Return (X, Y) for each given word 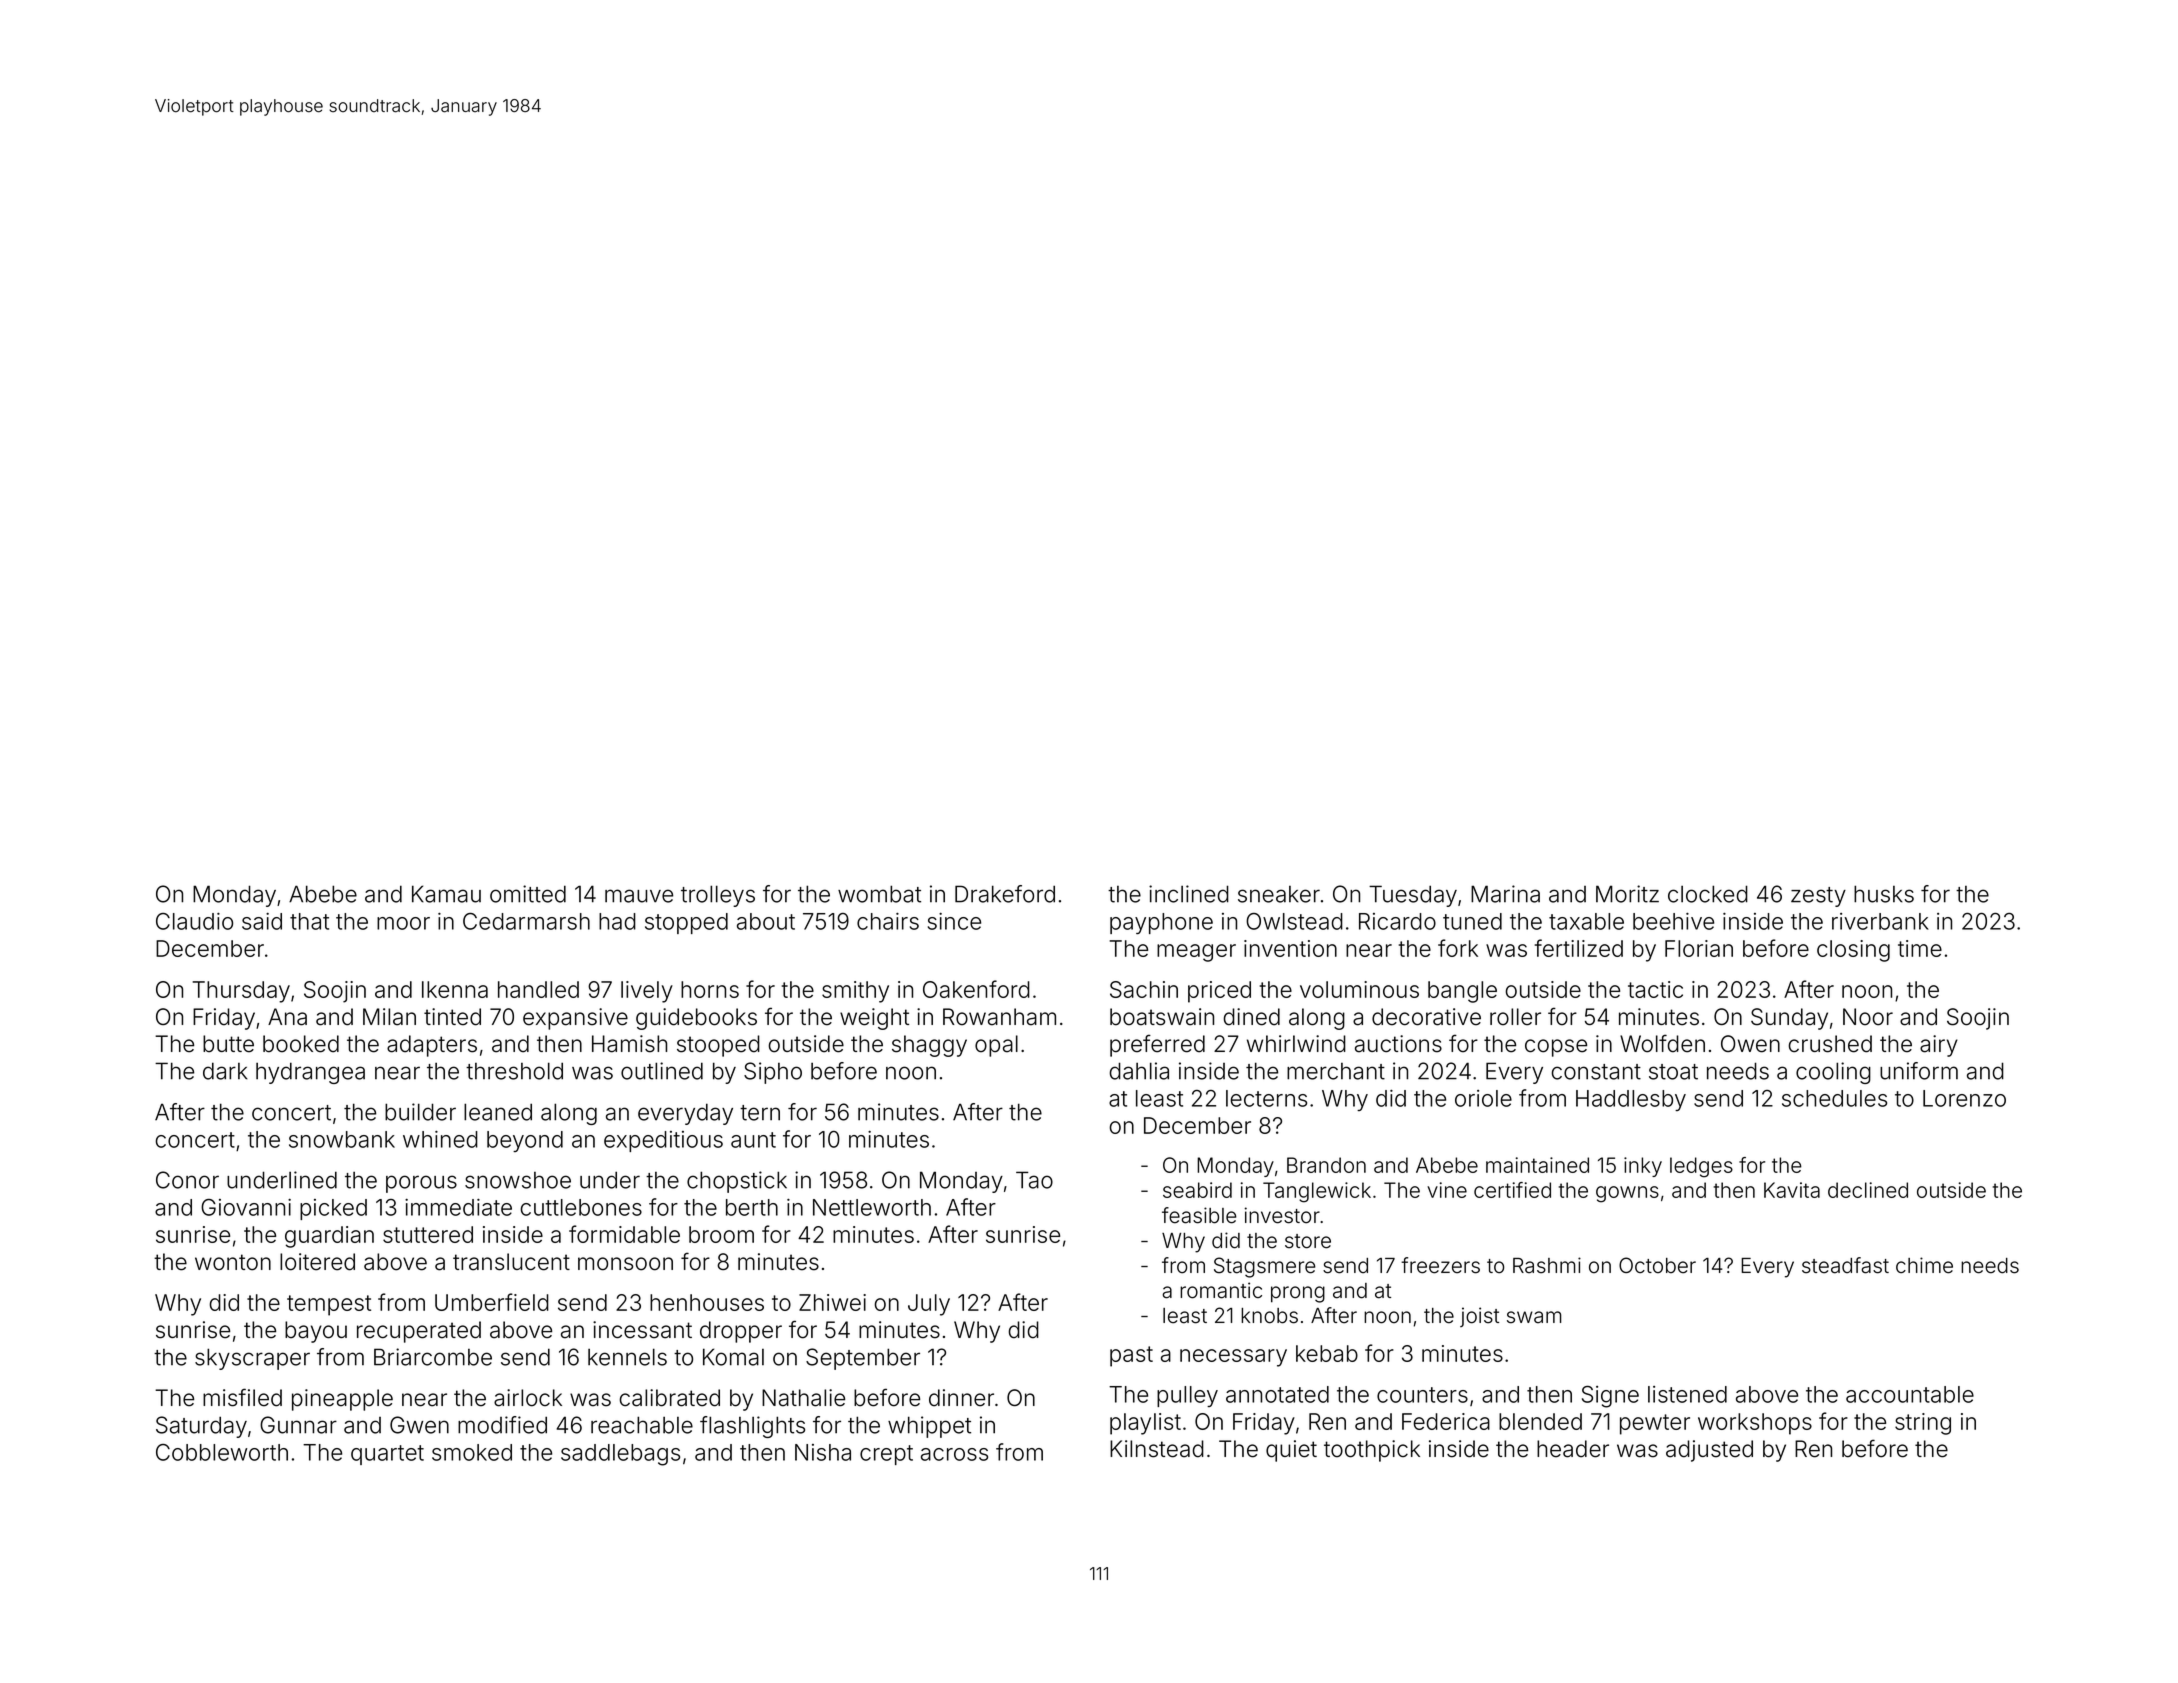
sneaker (1279, 894)
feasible (1199, 1215)
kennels (627, 1357)
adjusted (1709, 1451)
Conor (187, 1180)
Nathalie (803, 1398)
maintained (1537, 1165)
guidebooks (696, 1019)
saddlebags (620, 1455)
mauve (639, 896)
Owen (1750, 1044)
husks (1884, 894)
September (863, 1359)
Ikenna (455, 989)
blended (1540, 1421)
